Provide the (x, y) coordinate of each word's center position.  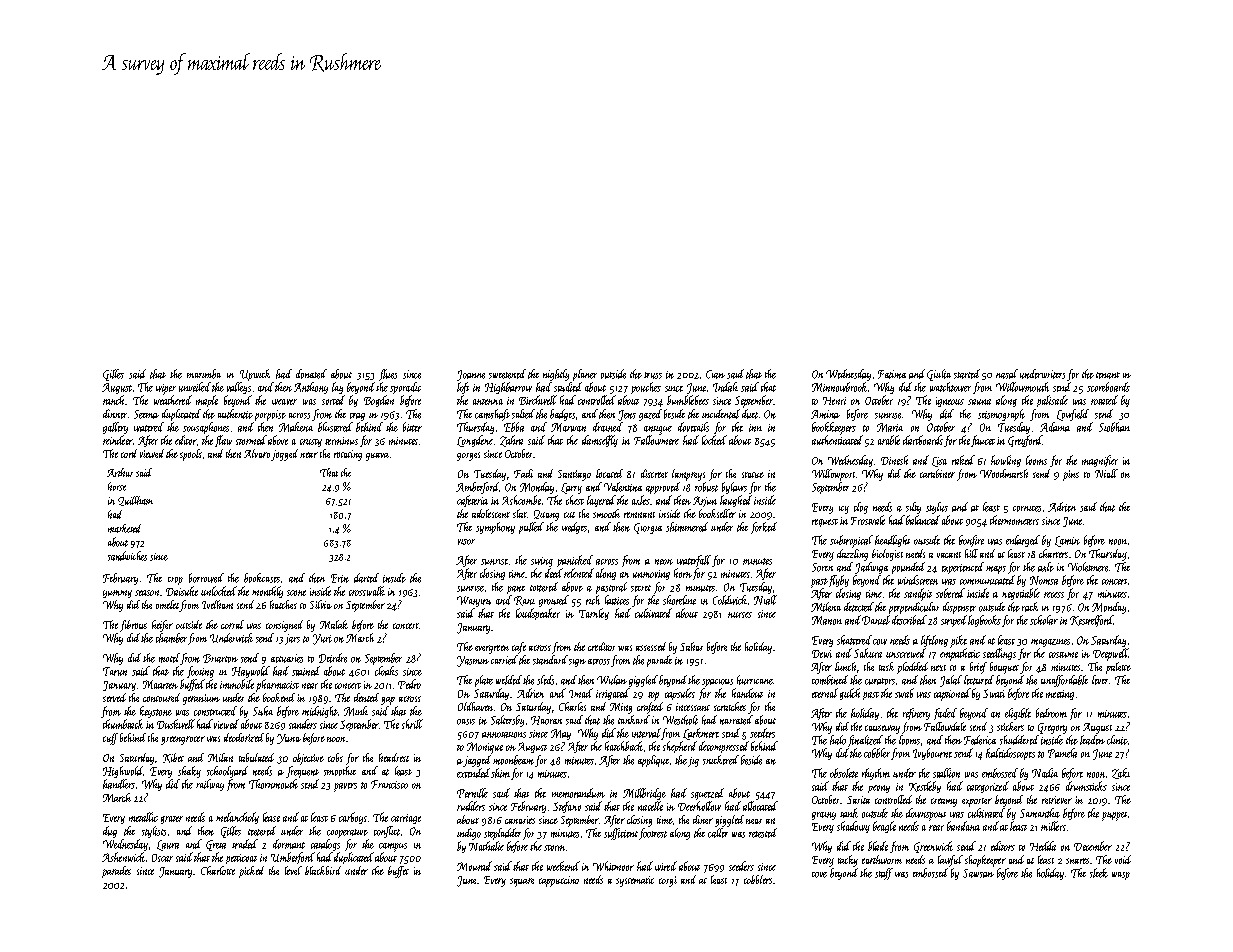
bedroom (1051, 713)
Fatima (892, 374)
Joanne (471, 375)
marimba (204, 374)
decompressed (724, 747)
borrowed (206, 578)
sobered (950, 593)
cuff (110, 739)
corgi (668, 881)
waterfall (694, 561)
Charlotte (218, 870)
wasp (1121, 876)
